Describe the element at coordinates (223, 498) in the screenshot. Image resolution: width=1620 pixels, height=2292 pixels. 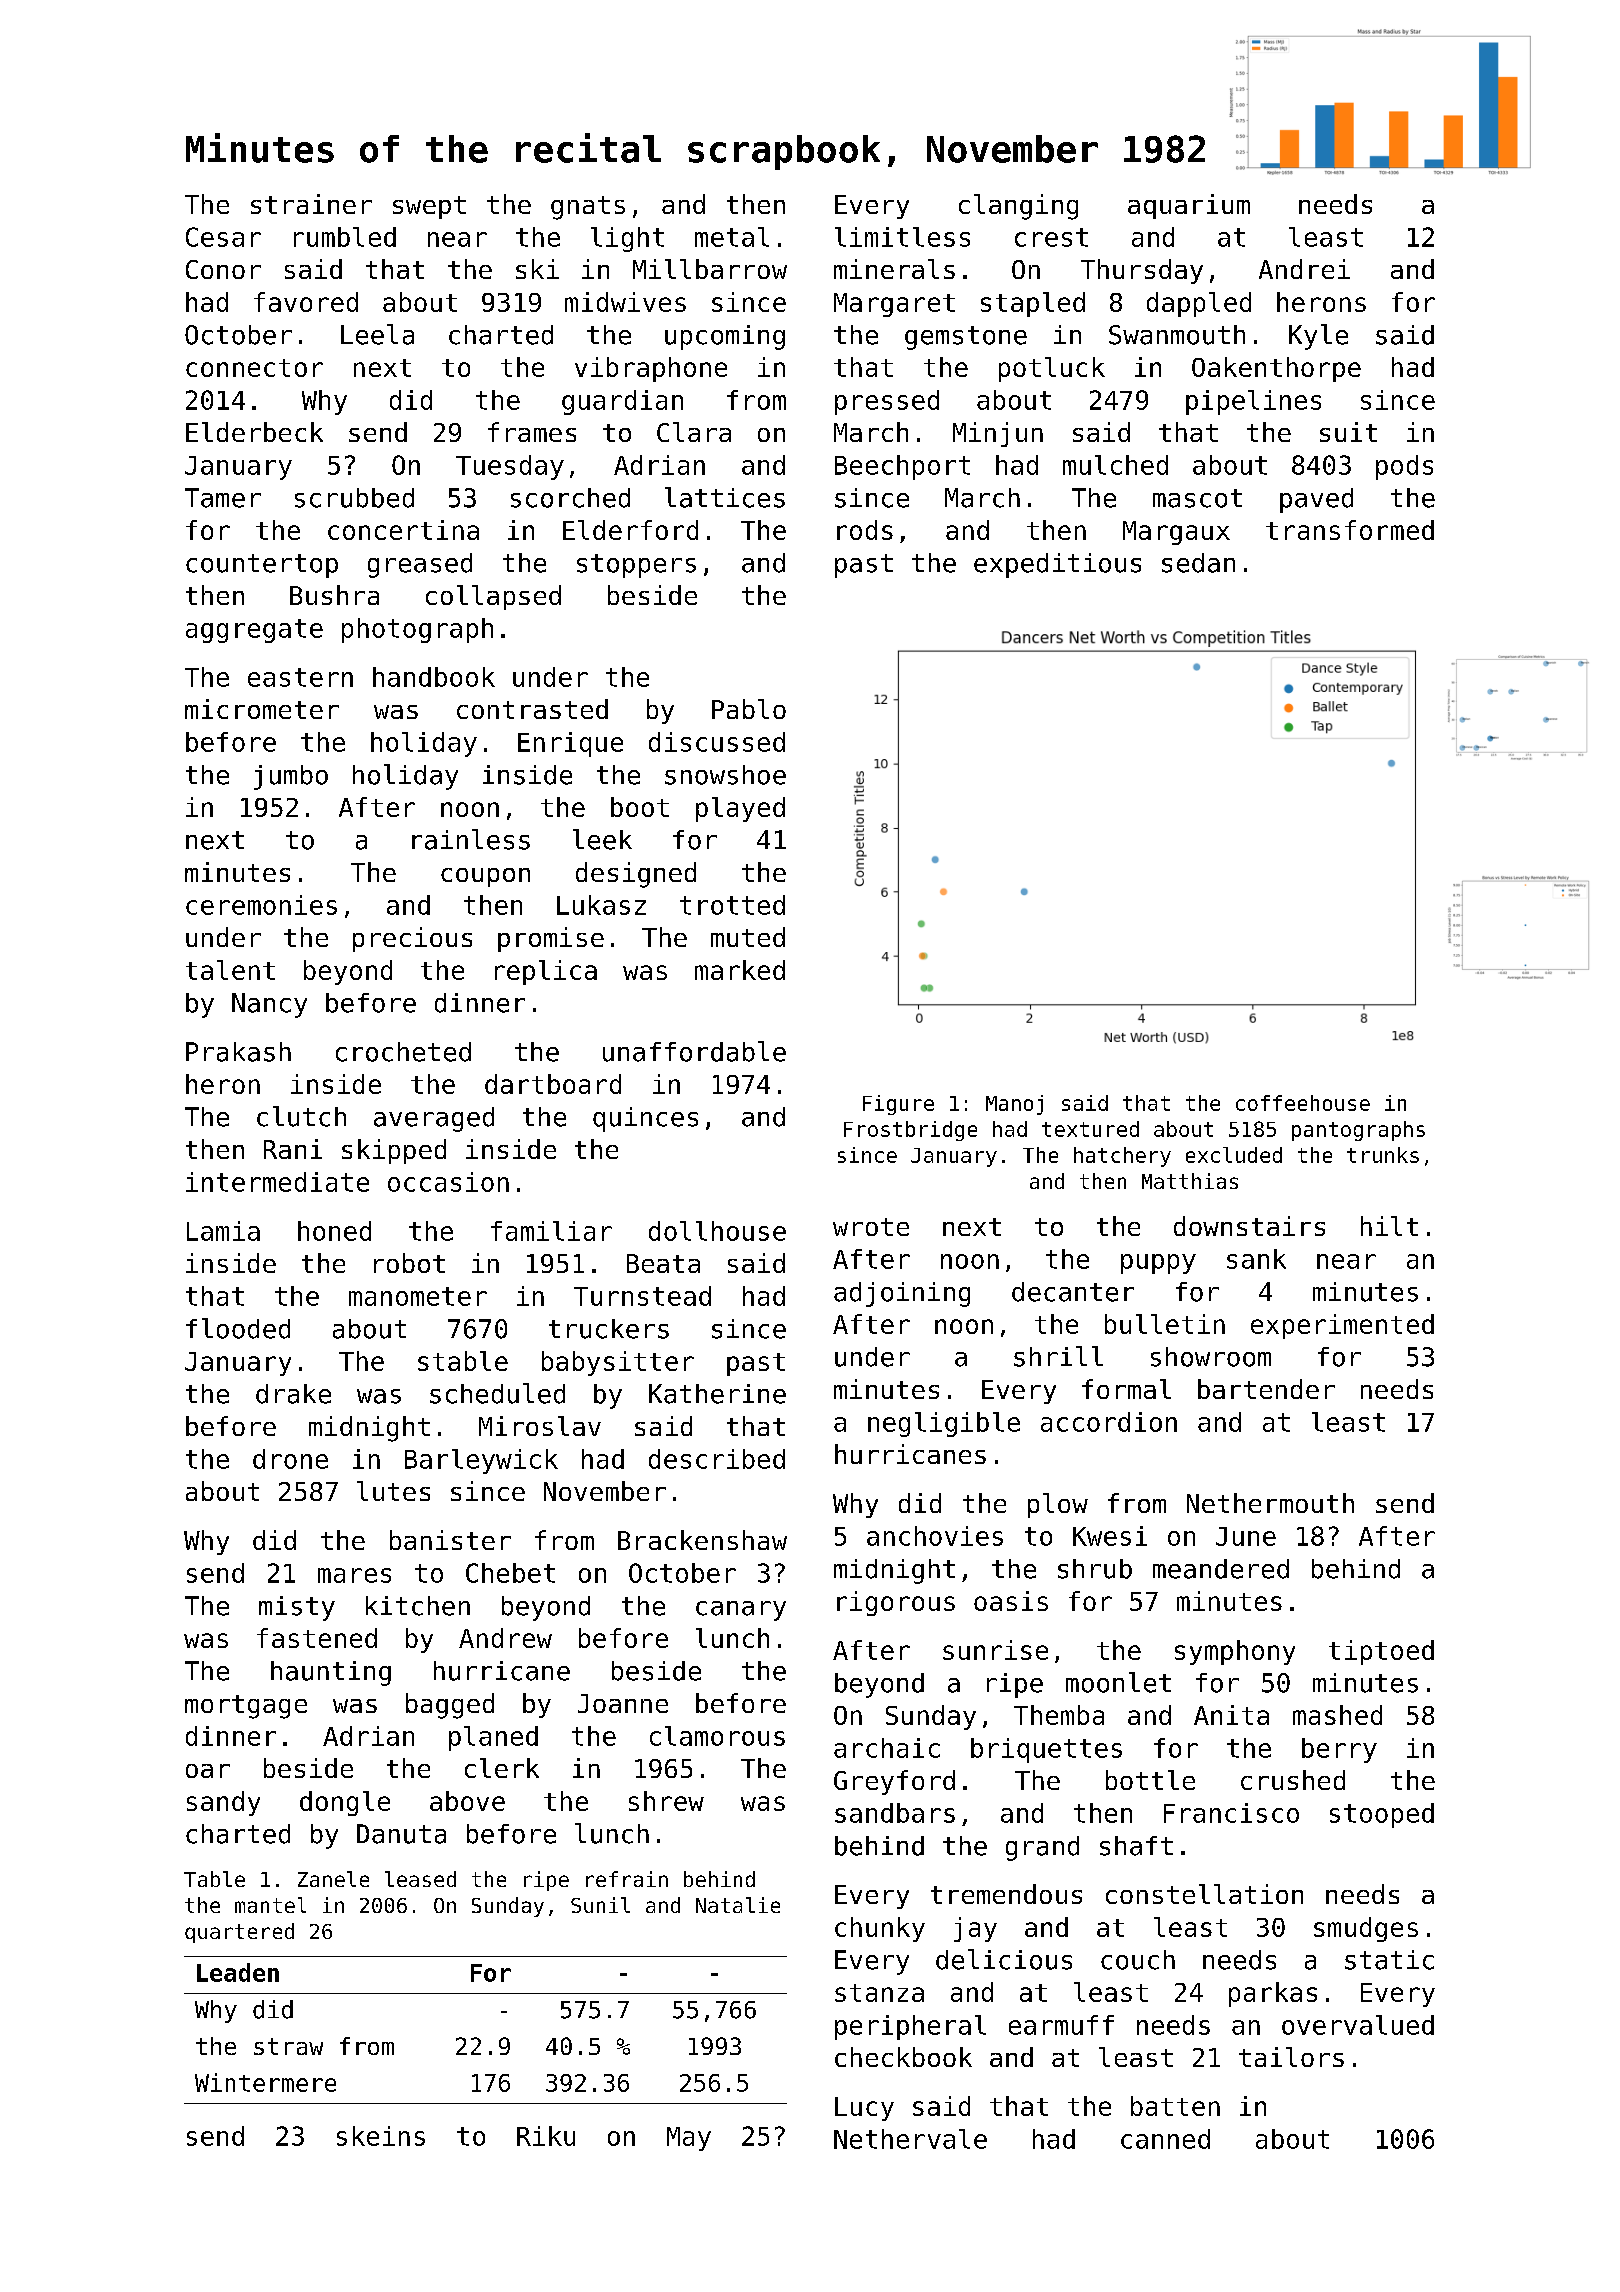
I see `Tamer` at that location.
